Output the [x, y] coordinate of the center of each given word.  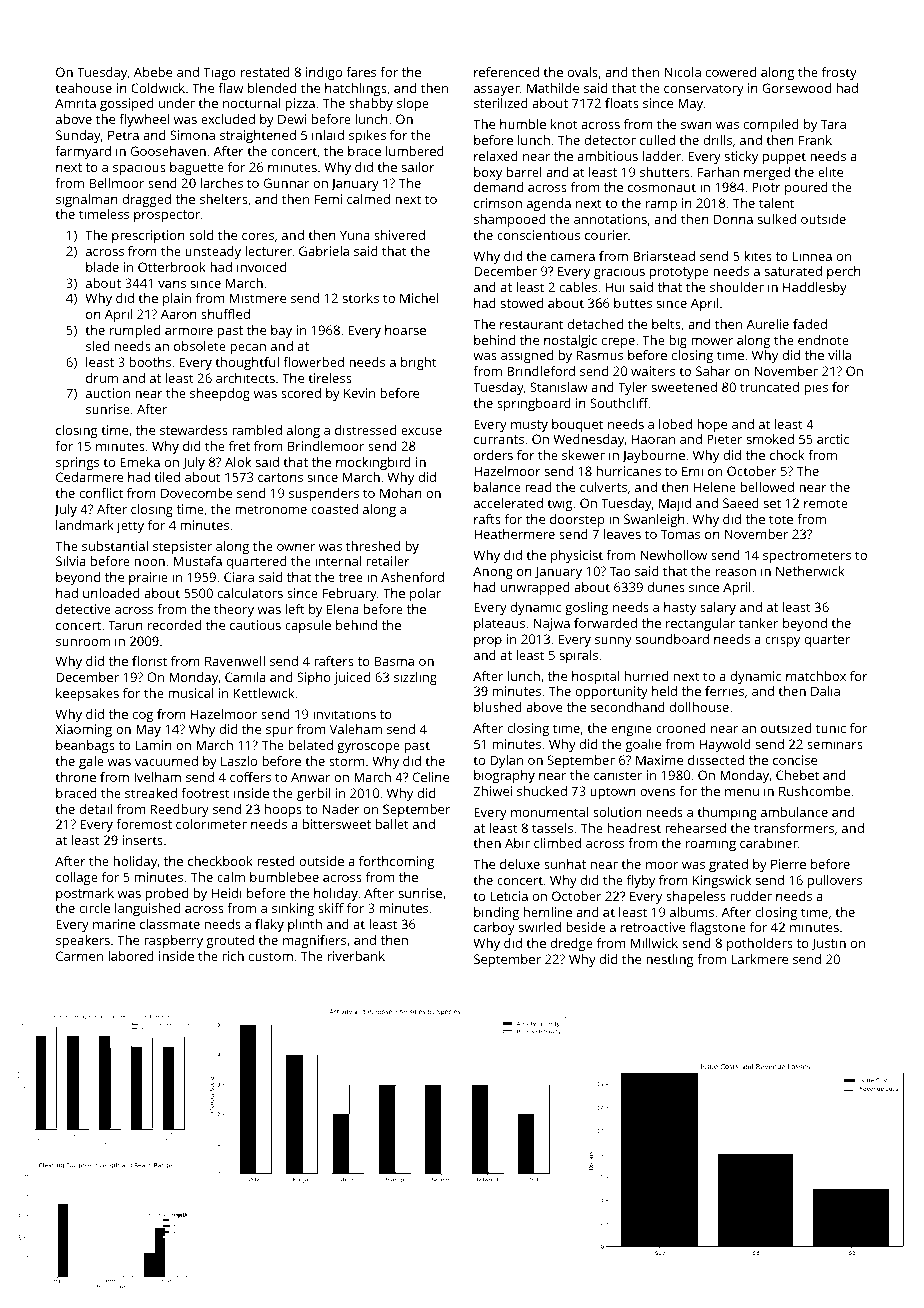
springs [77, 463]
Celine [431, 777]
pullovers [835, 881]
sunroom [83, 642]
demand [498, 187]
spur [279, 732]
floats [622, 103]
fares [361, 72]
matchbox [816, 676]
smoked [770, 439]
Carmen [79, 956]
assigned [527, 356]
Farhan [718, 172]
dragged [146, 200]
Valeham [356, 729]
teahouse [83, 88]
